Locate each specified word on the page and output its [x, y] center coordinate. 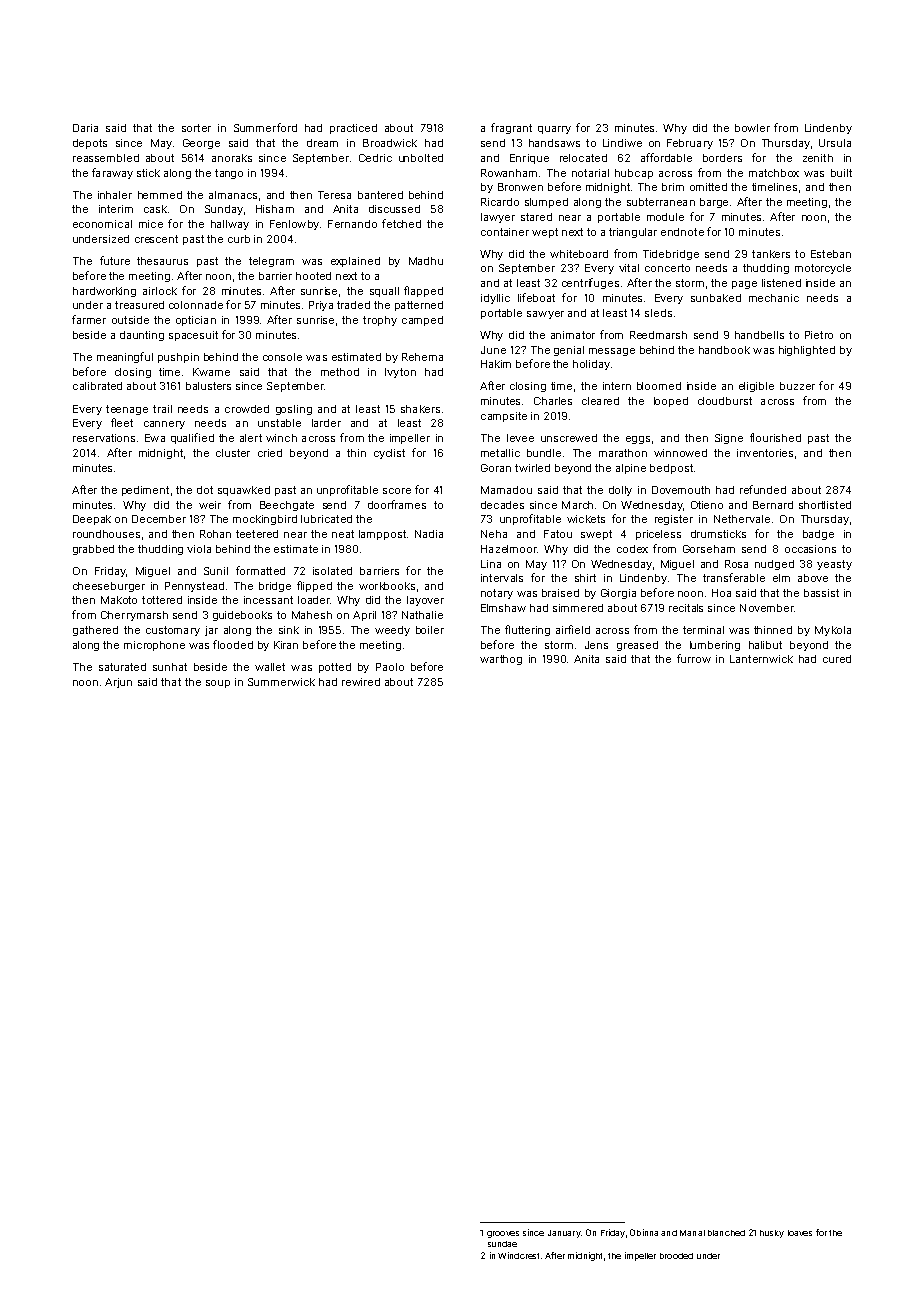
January [564, 1234]
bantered [380, 195]
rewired [361, 682]
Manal [692, 1233]
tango [229, 174]
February [690, 144]
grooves [503, 1234]
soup [218, 684]
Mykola [833, 631]
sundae [502, 1244]
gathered [95, 631]
